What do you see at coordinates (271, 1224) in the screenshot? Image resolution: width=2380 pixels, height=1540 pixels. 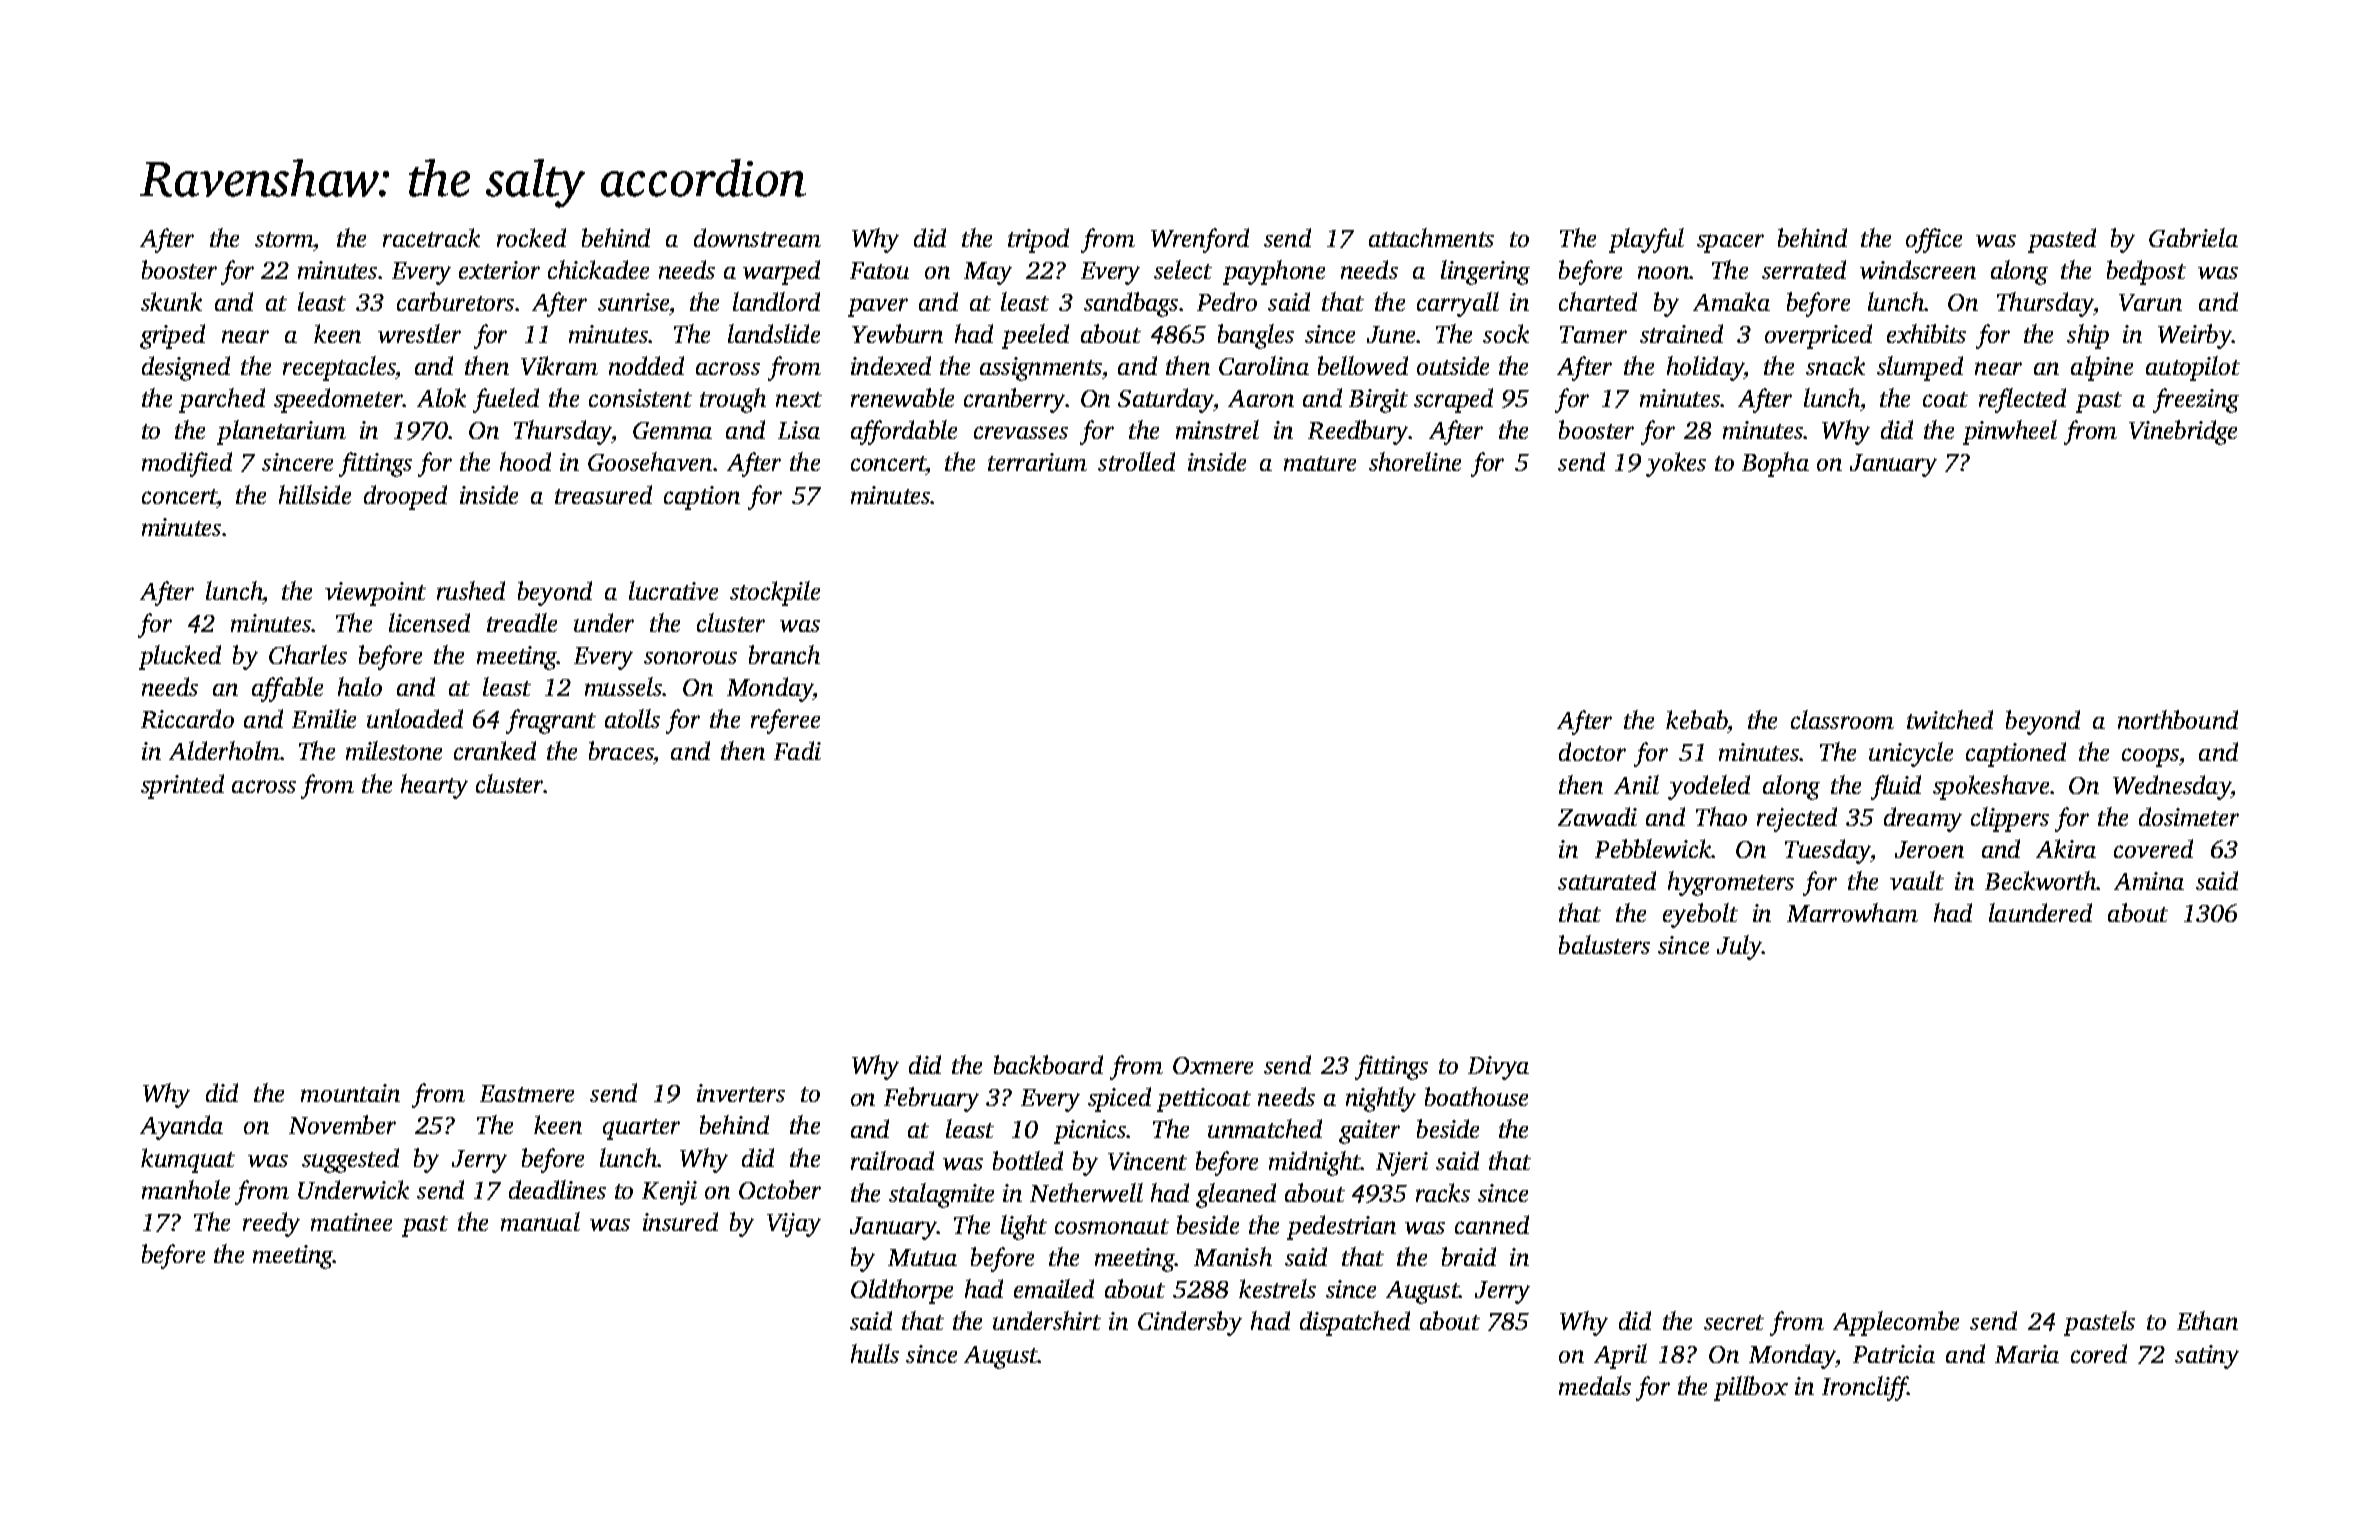 I see `reedy` at bounding box center [271, 1224].
